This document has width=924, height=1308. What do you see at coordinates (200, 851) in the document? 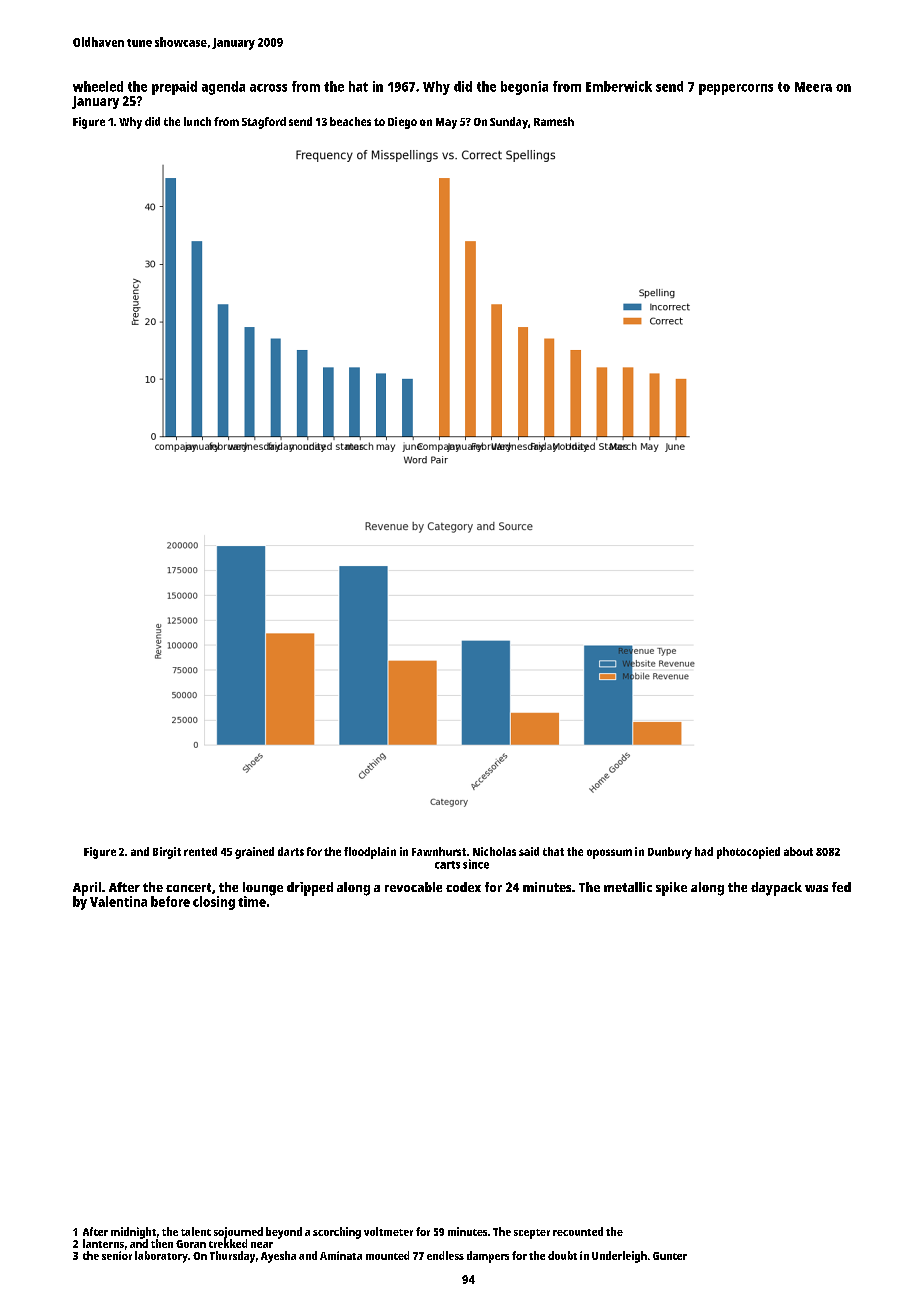
I see `rented` at bounding box center [200, 851].
